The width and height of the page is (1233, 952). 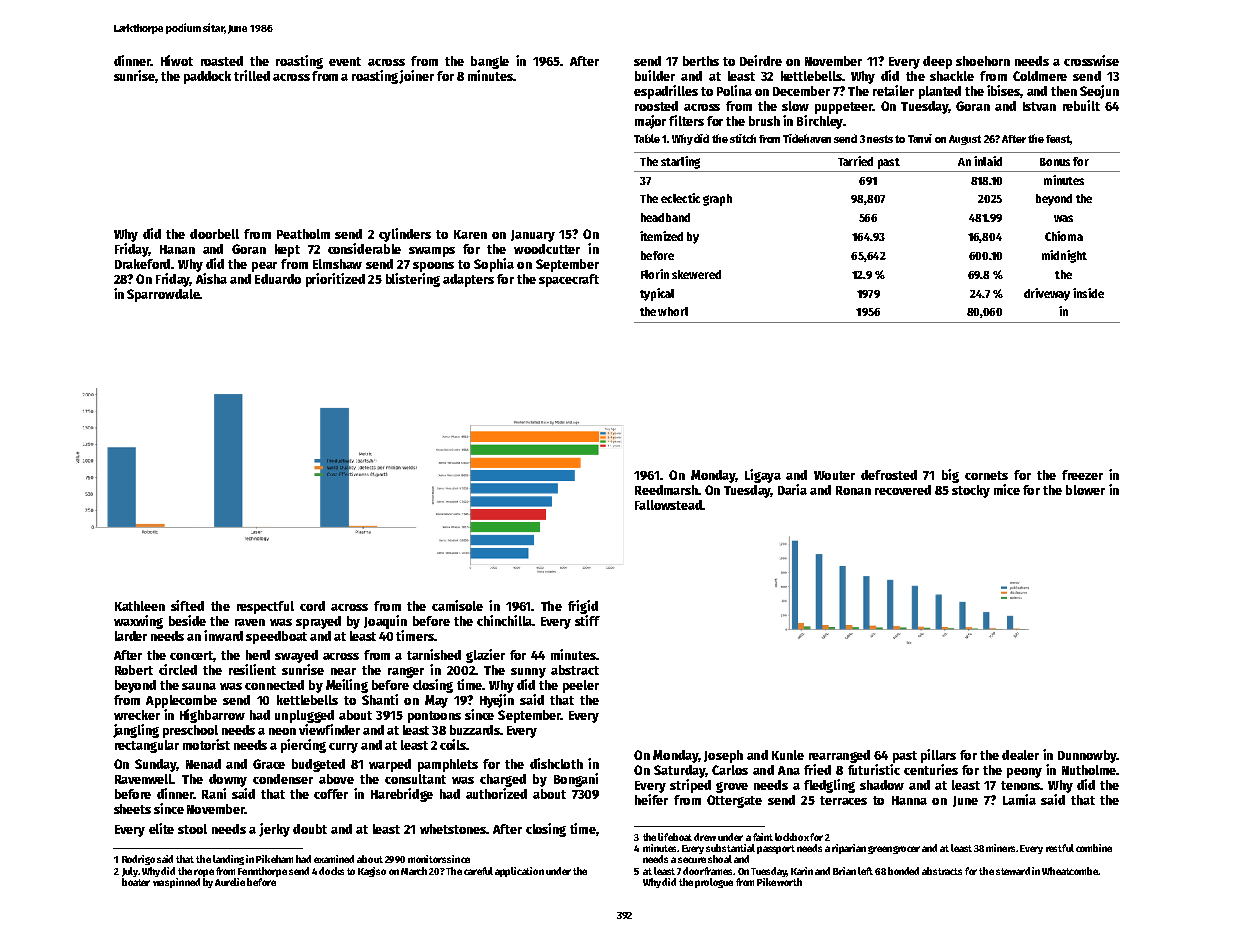 What do you see at coordinates (274, 830) in the page?
I see `jerky` at bounding box center [274, 830].
